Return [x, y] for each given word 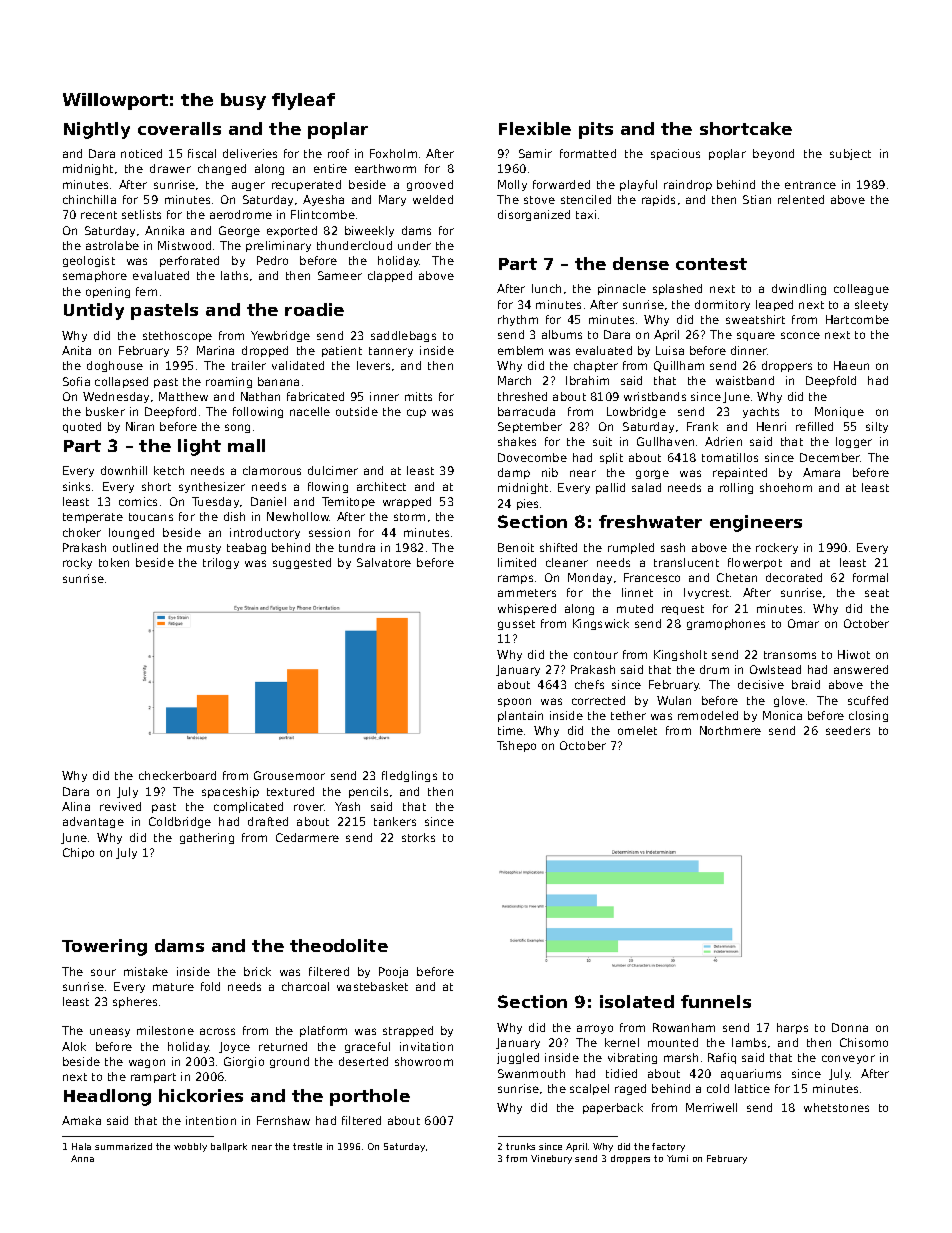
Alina [76, 806]
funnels [716, 1001]
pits [596, 130]
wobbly [190, 1147]
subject [850, 154]
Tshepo [516, 746]
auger [248, 186]
